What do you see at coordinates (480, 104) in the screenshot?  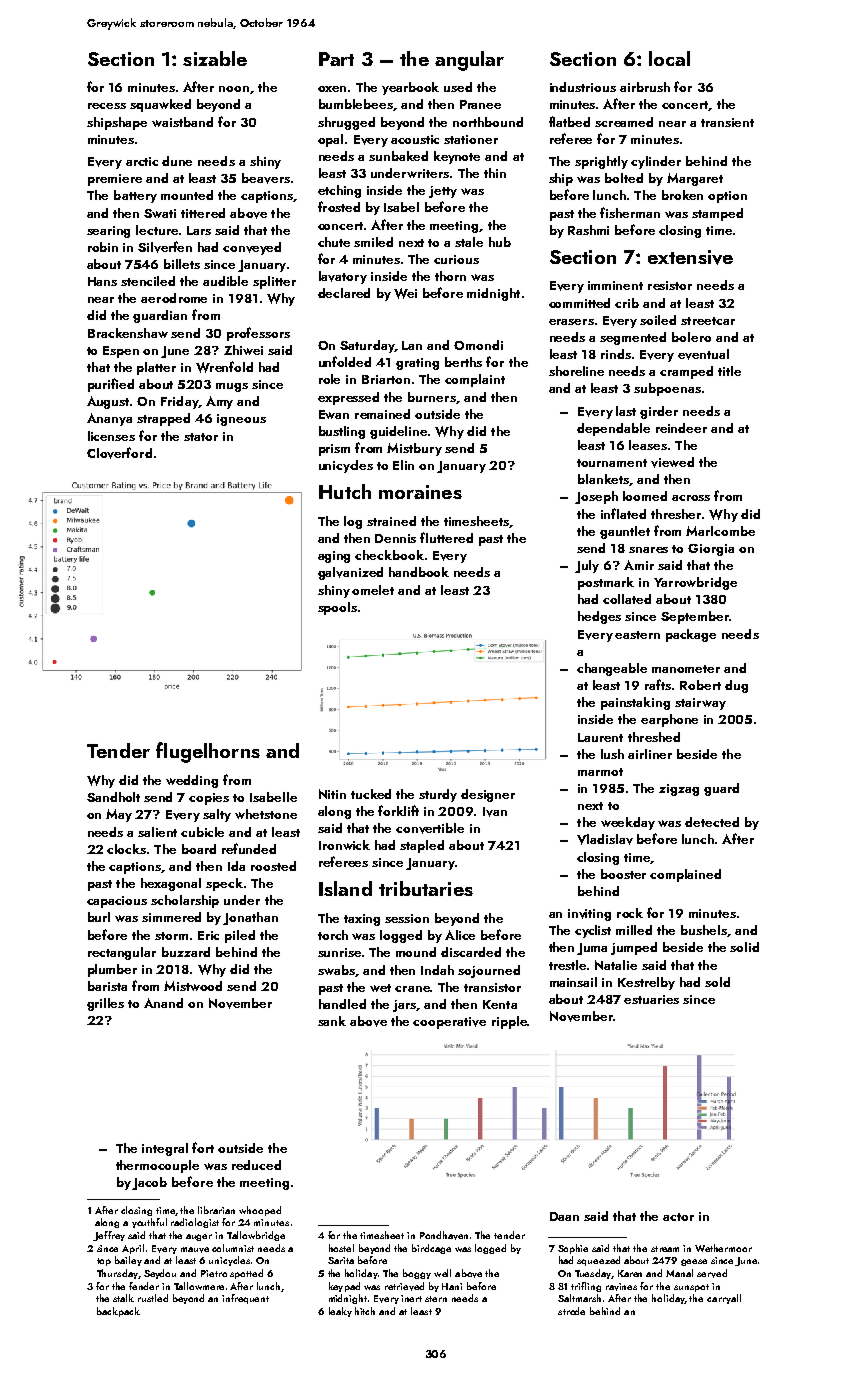 I see `Pranee` at bounding box center [480, 104].
